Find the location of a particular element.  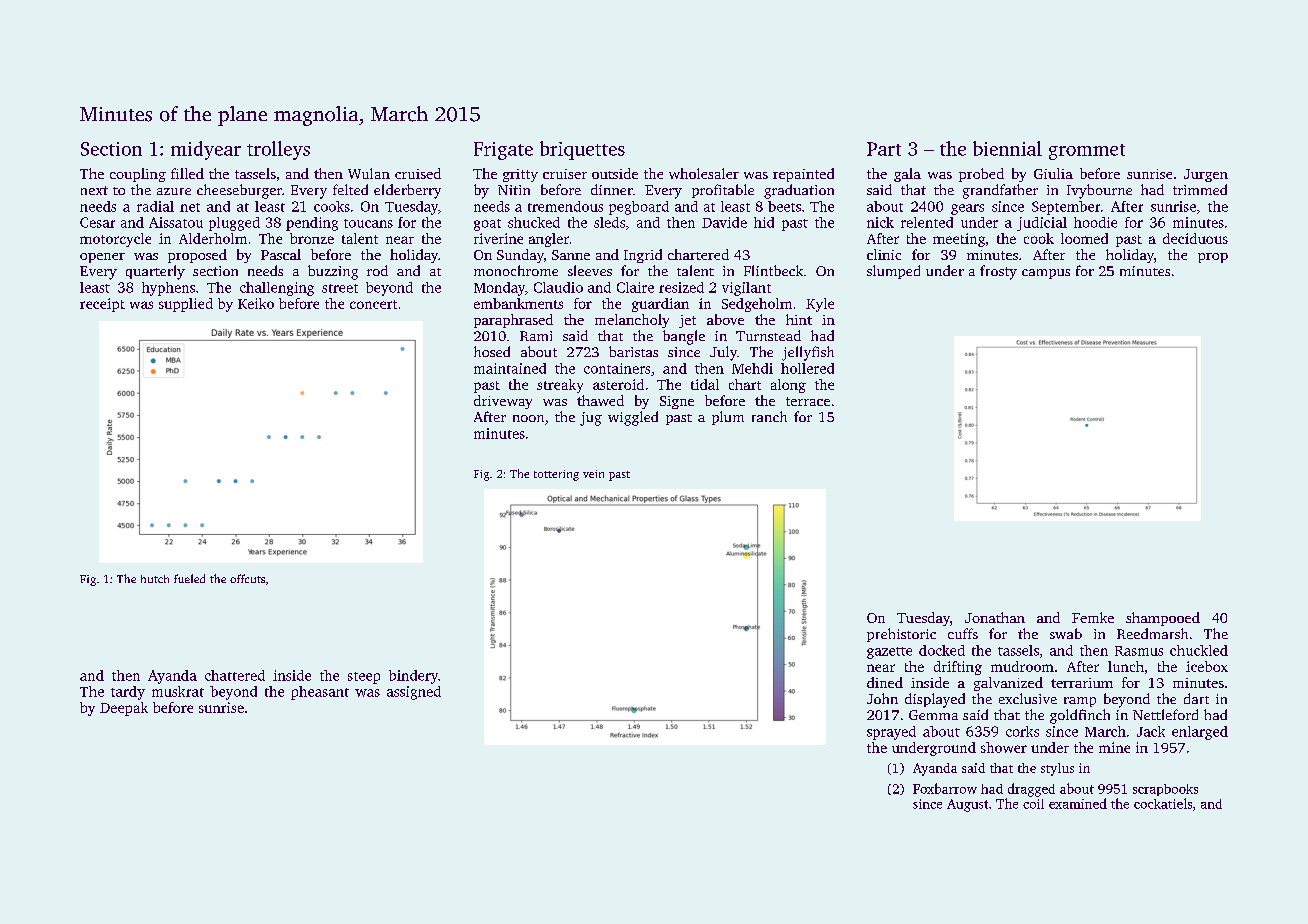

jellyfish is located at coordinates (808, 353).
